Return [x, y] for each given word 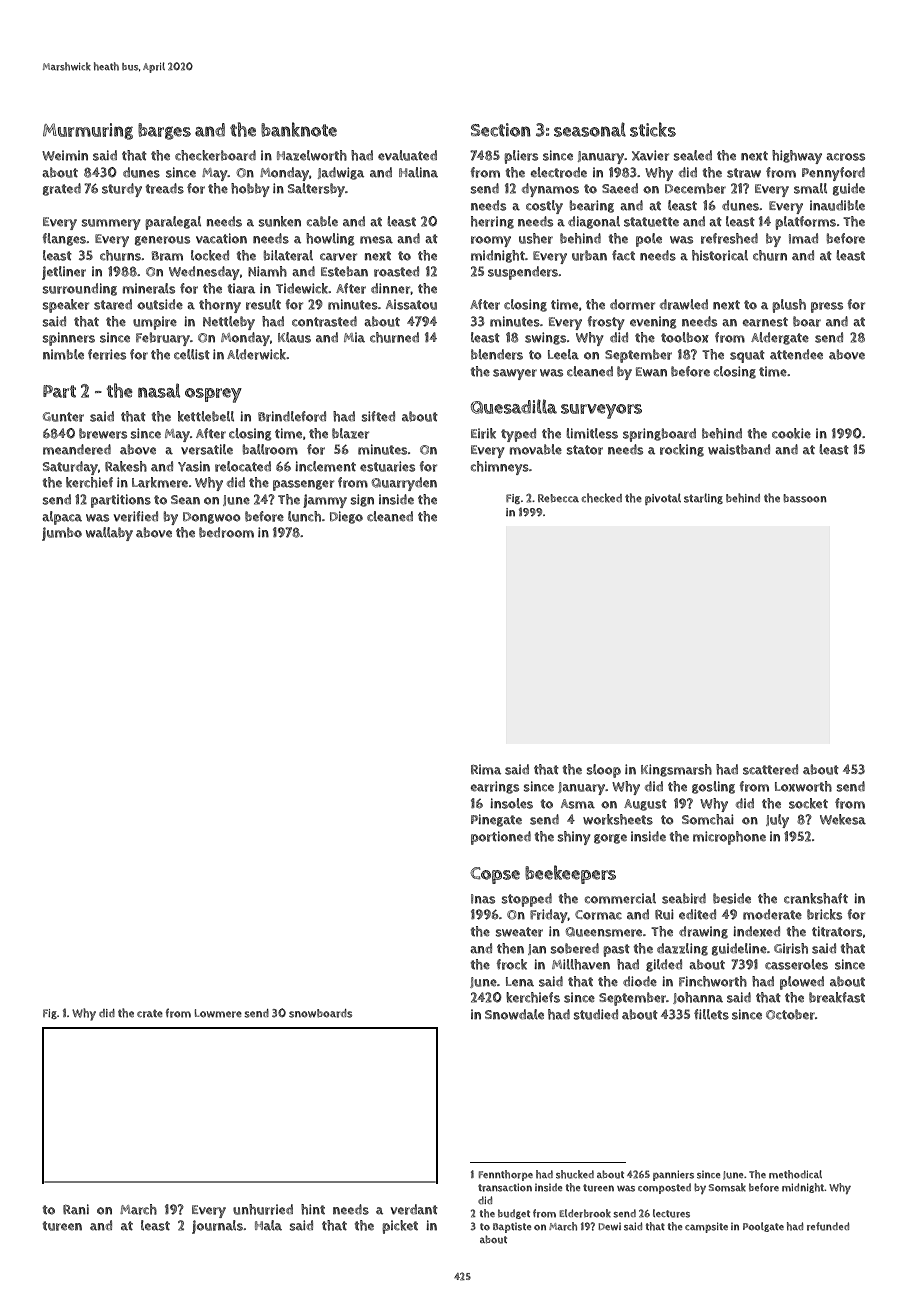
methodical [795, 1174]
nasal [159, 390]
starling [703, 498]
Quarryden [404, 484]
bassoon [805, 498]
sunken [279, 221]
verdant [414, 1209]
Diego [346, 517]
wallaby [109, 534]
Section [501, 130]
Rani [76, 1209]
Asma [578, 804]
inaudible [837, 205]
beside [732, 898]
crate [150, 1014]
